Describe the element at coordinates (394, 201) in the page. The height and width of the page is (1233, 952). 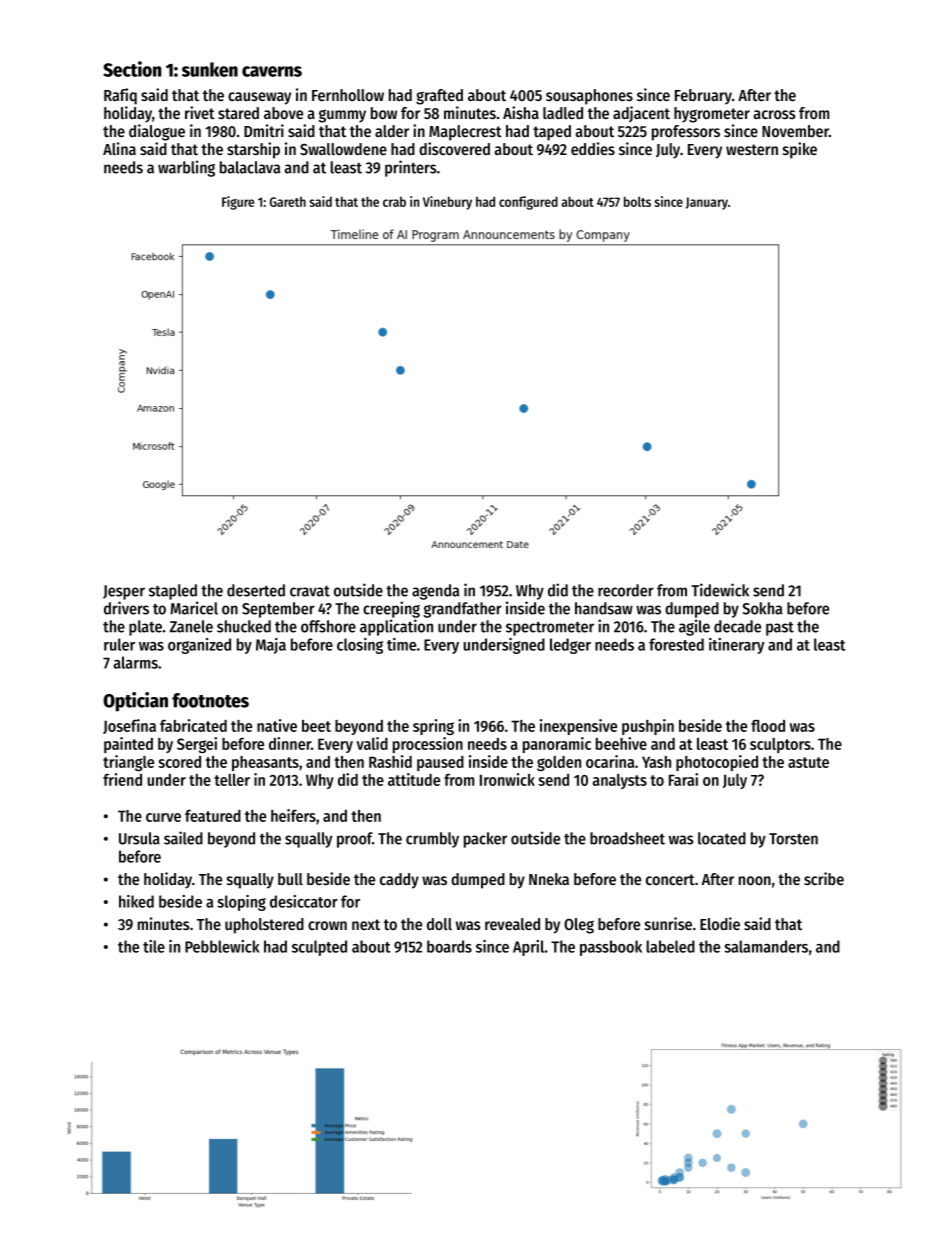
I see `crab` at that location.
